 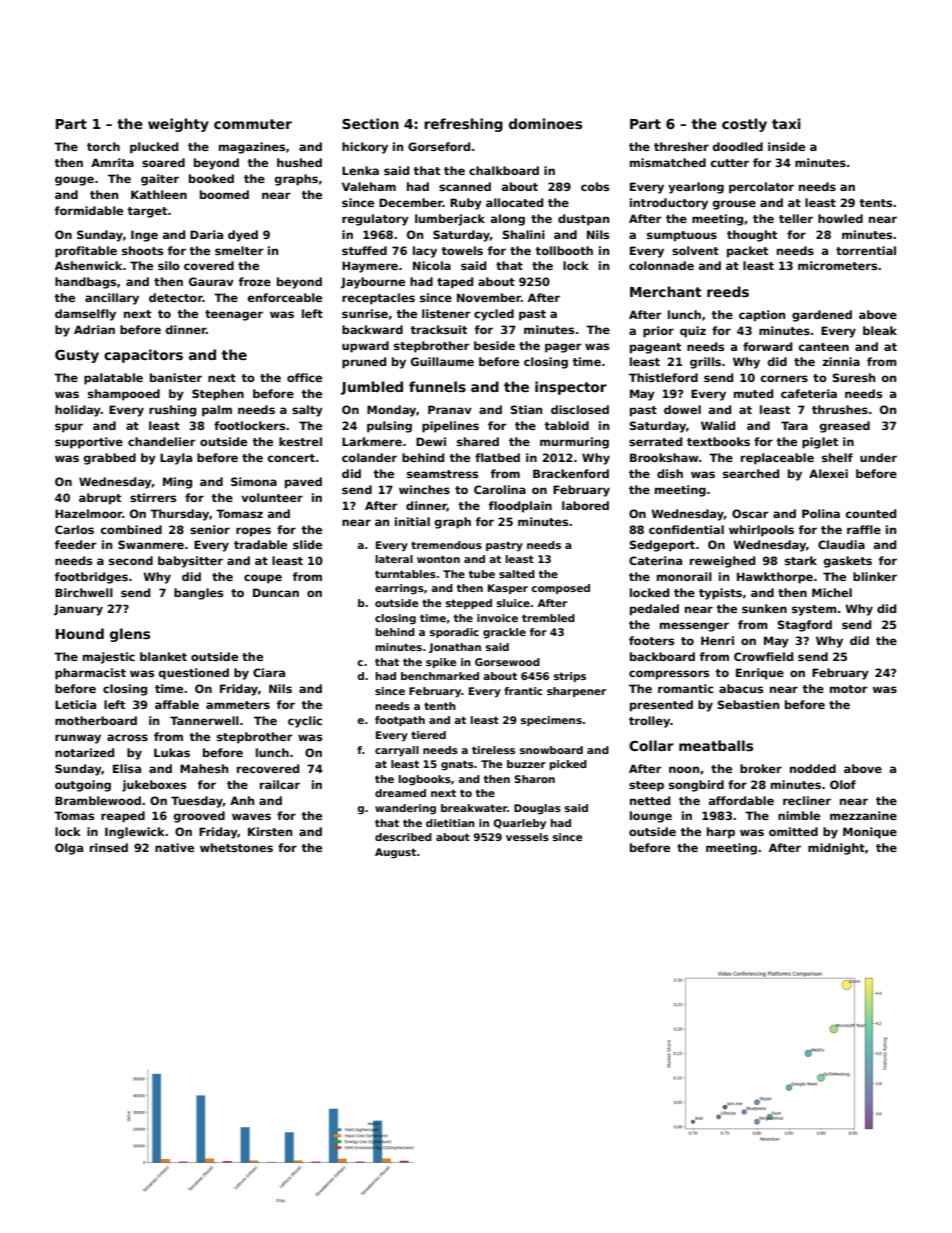 I want to click on whetstones, so click(x=236, y=847).
